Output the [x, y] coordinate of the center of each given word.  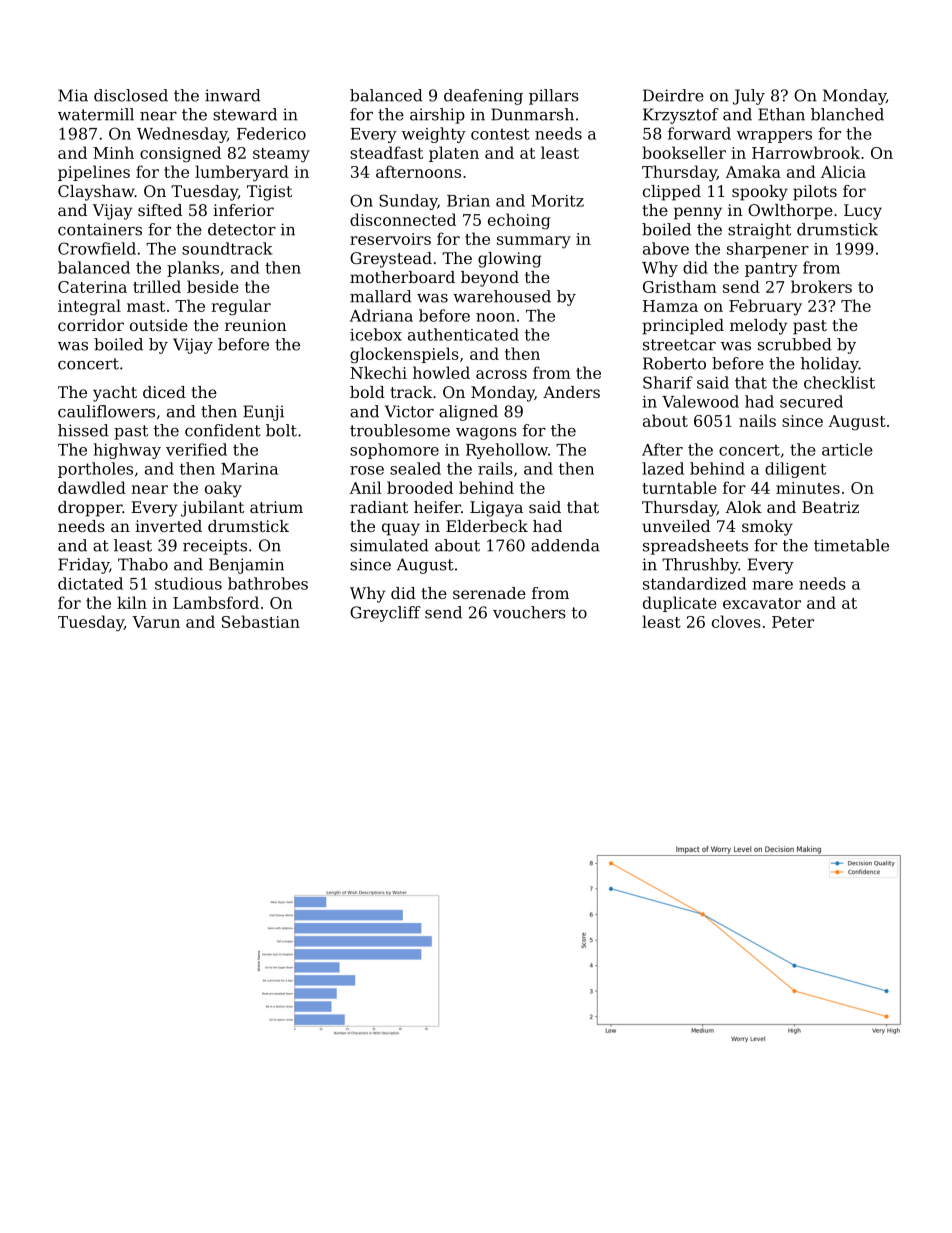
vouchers [529, 612]
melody [758, 327]
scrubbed [795, 344]
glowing [510, 260]
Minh [113, 152]
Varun [156, 622]
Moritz [557, 201]
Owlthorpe [790, 212]
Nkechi [378, 372]
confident [223, 430]
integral [89, 307]
